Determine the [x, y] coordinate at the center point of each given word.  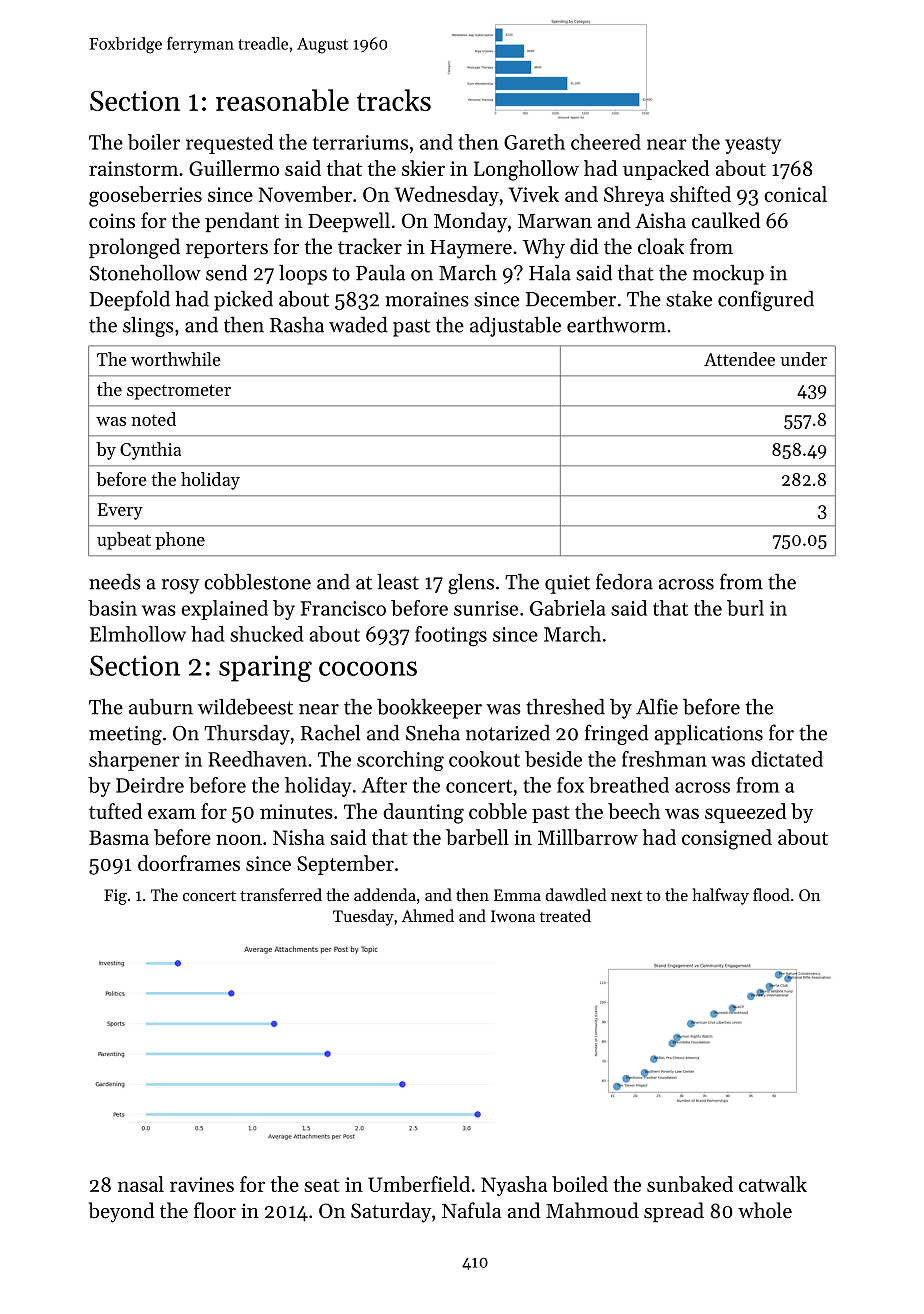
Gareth [534, 142]
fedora [624, 581]
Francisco [343, 608]
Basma [119, 837]
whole [765, 1210]
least [398, 581]
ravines [202, 1184]
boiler [154, 142]
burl [745, 608]
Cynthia [150, 451]
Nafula [472, 1210]
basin [112, 608]
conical [795, 194]
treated [565, 915]
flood [771, 894]
